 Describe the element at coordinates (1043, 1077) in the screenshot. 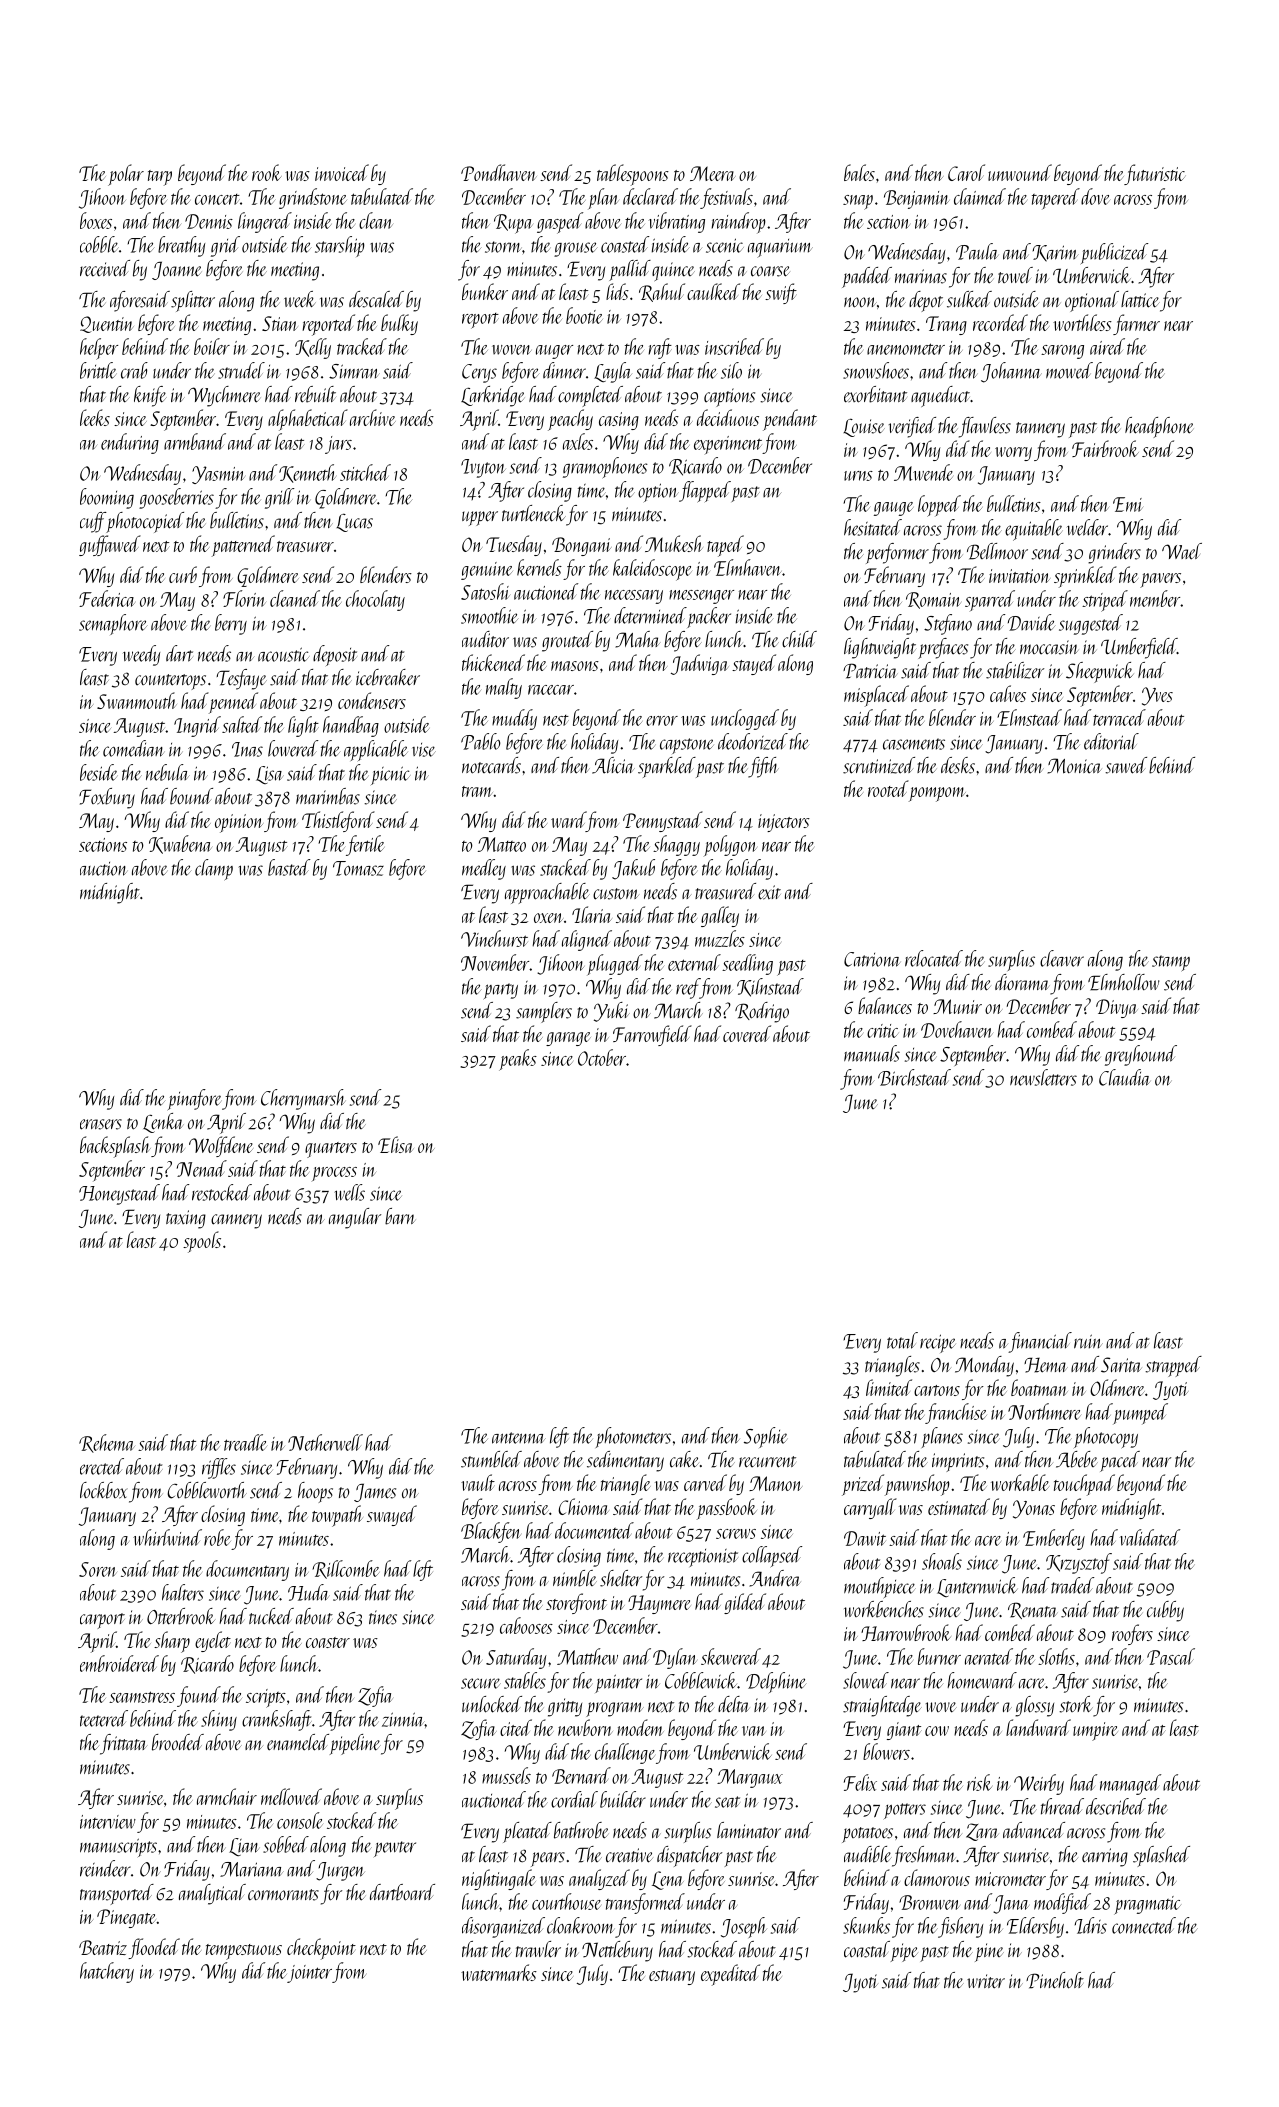

I see `newsletters` at that location.
